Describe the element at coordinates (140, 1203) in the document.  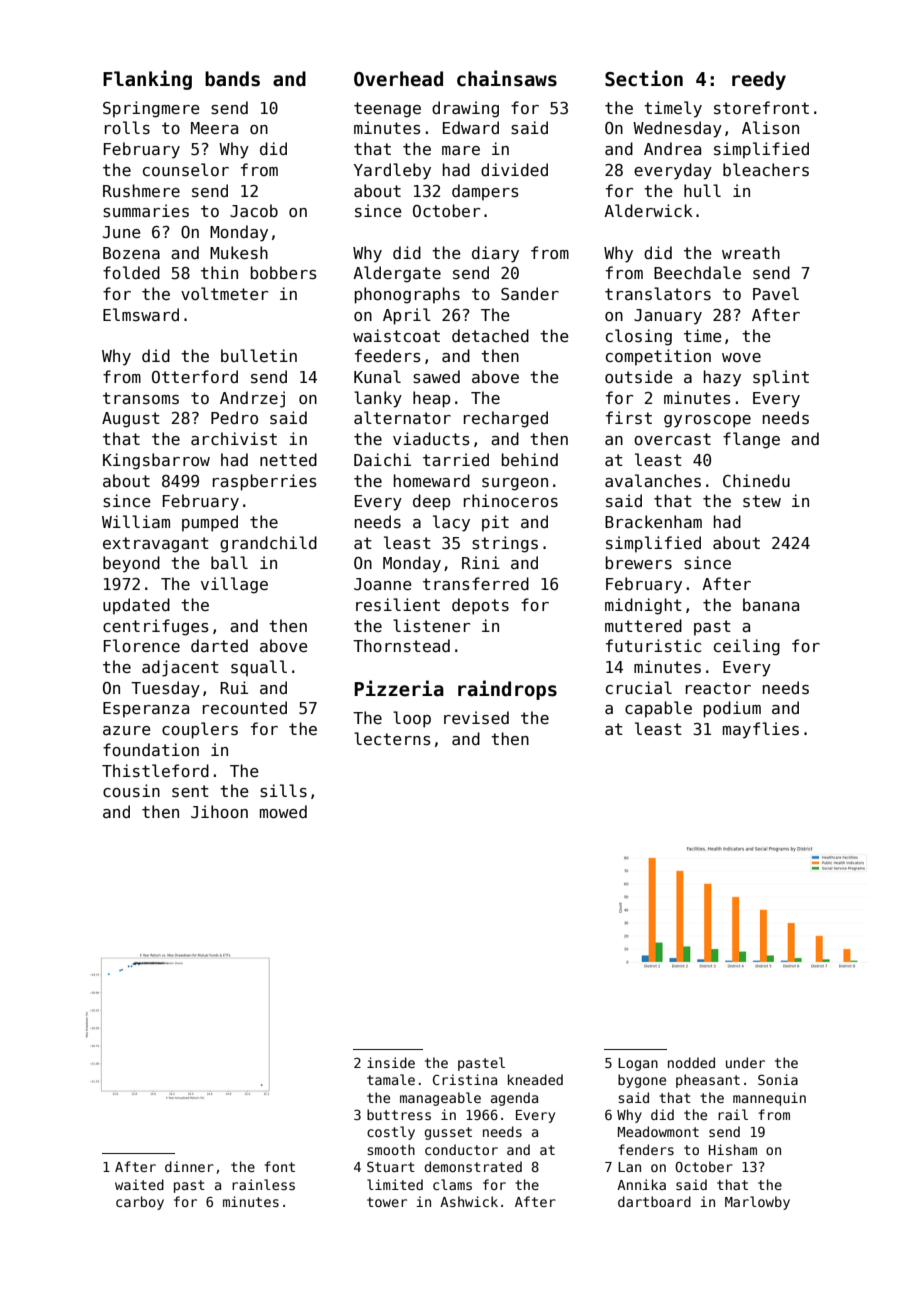
I see `carboy` at that location.
